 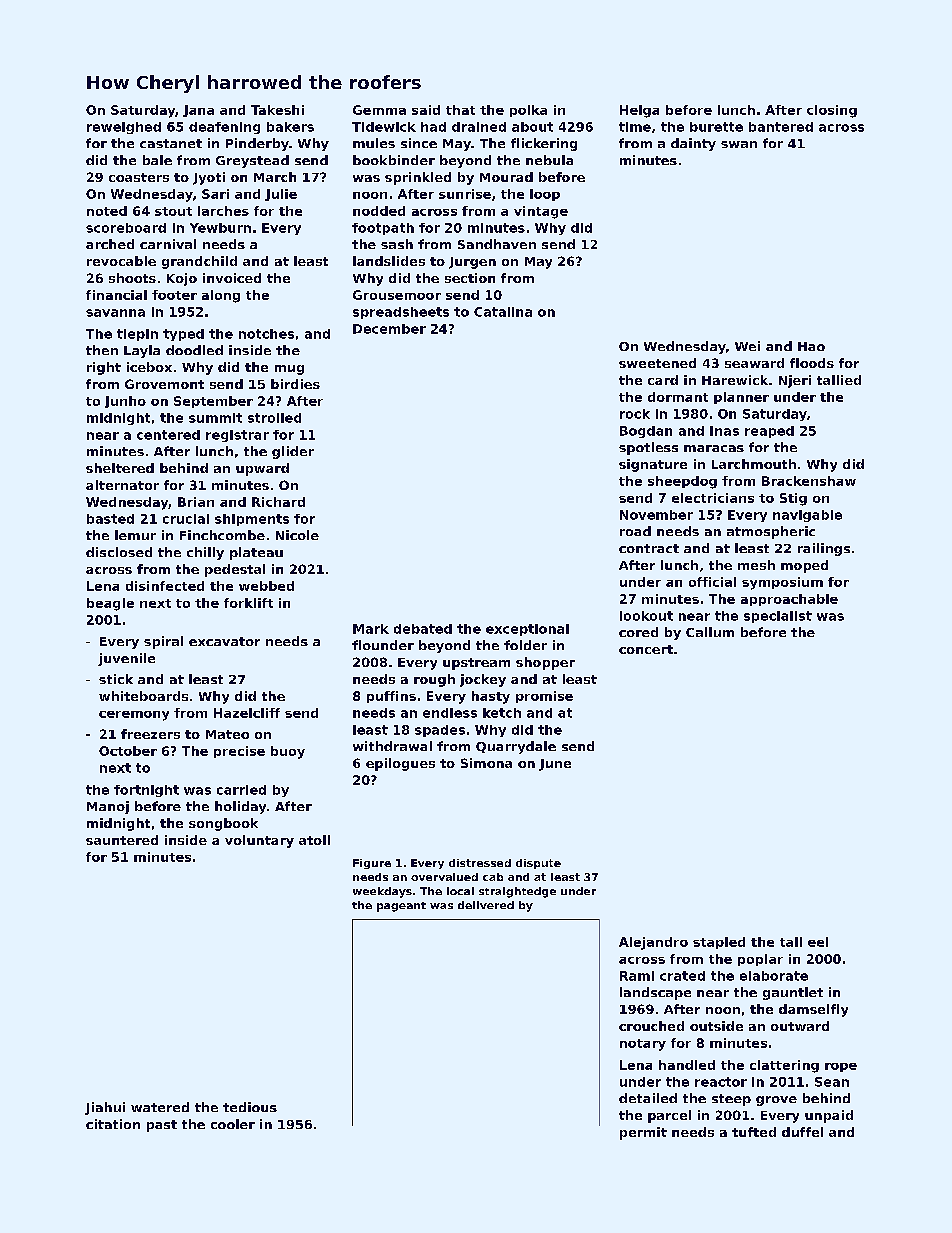 I want to click on tedious, so click(x=250, y=1107).
